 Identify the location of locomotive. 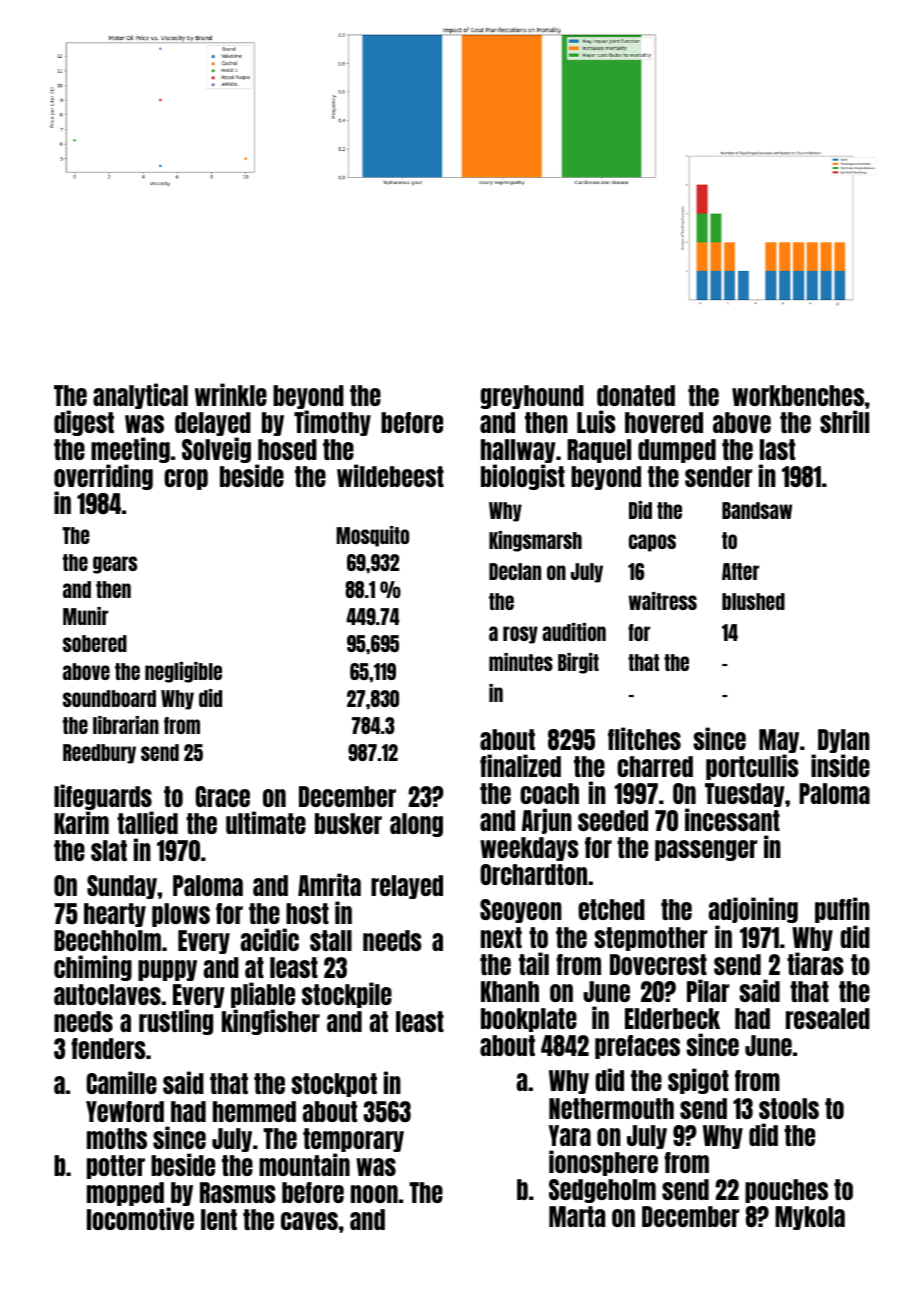
(140, 1218).
